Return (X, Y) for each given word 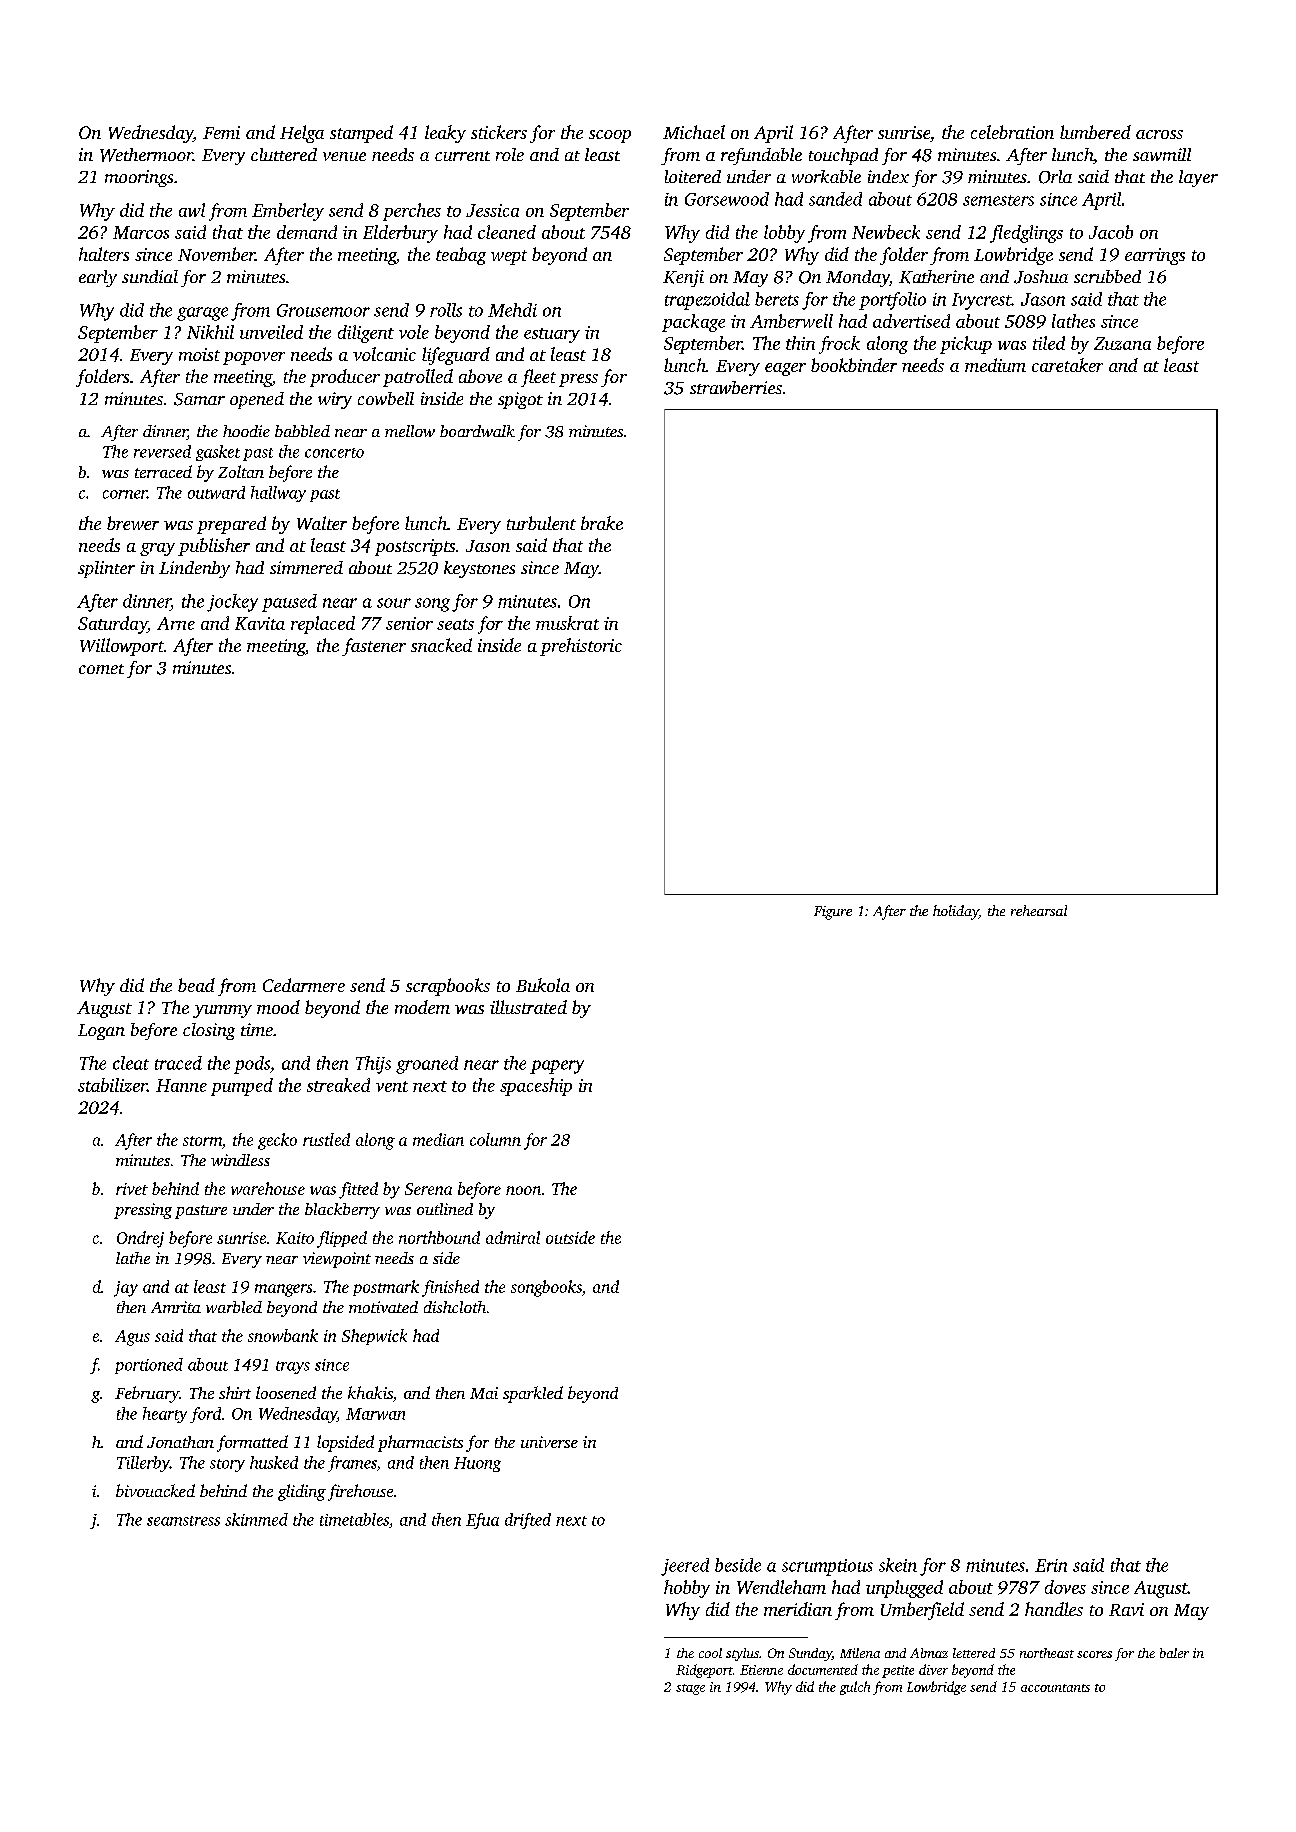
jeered (685, 1567)
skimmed (256, 1519)
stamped (361, 134)
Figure (833, 913)
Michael (694, 132)
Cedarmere (304, 985)
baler (1174, 1653)
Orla (1055, 177)
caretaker (1067, 365)
